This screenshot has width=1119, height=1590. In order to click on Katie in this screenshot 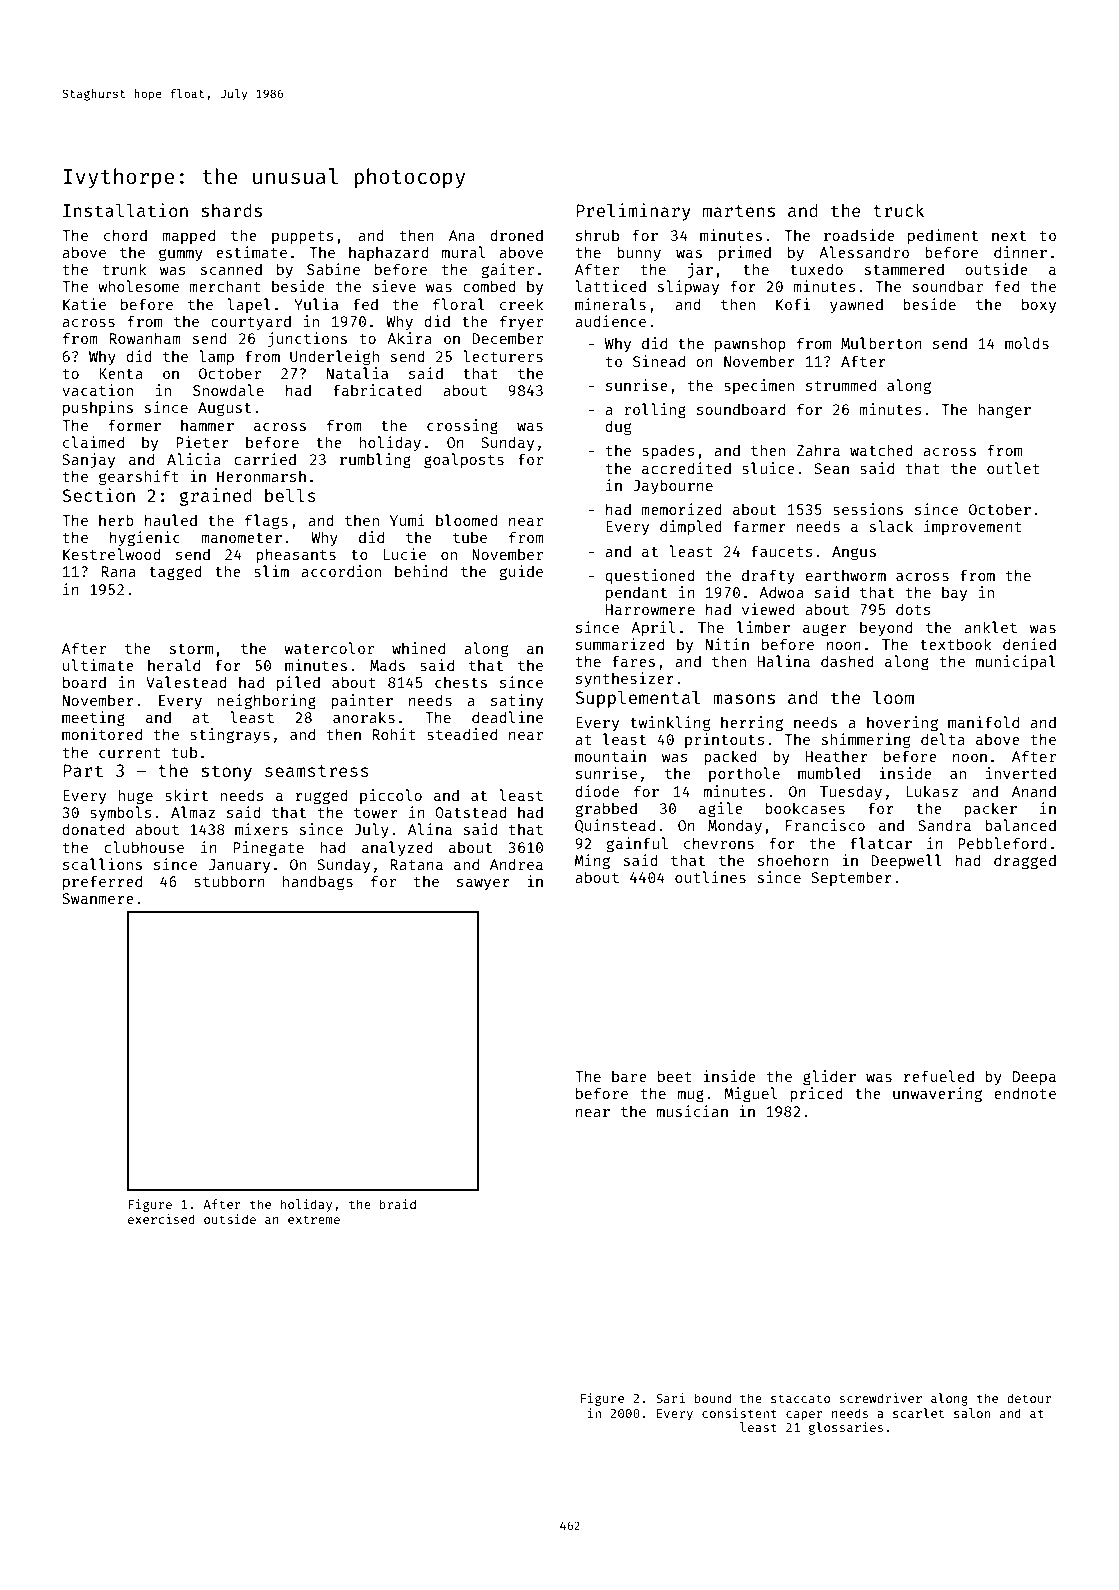, I will do `click(84, 304)`.
